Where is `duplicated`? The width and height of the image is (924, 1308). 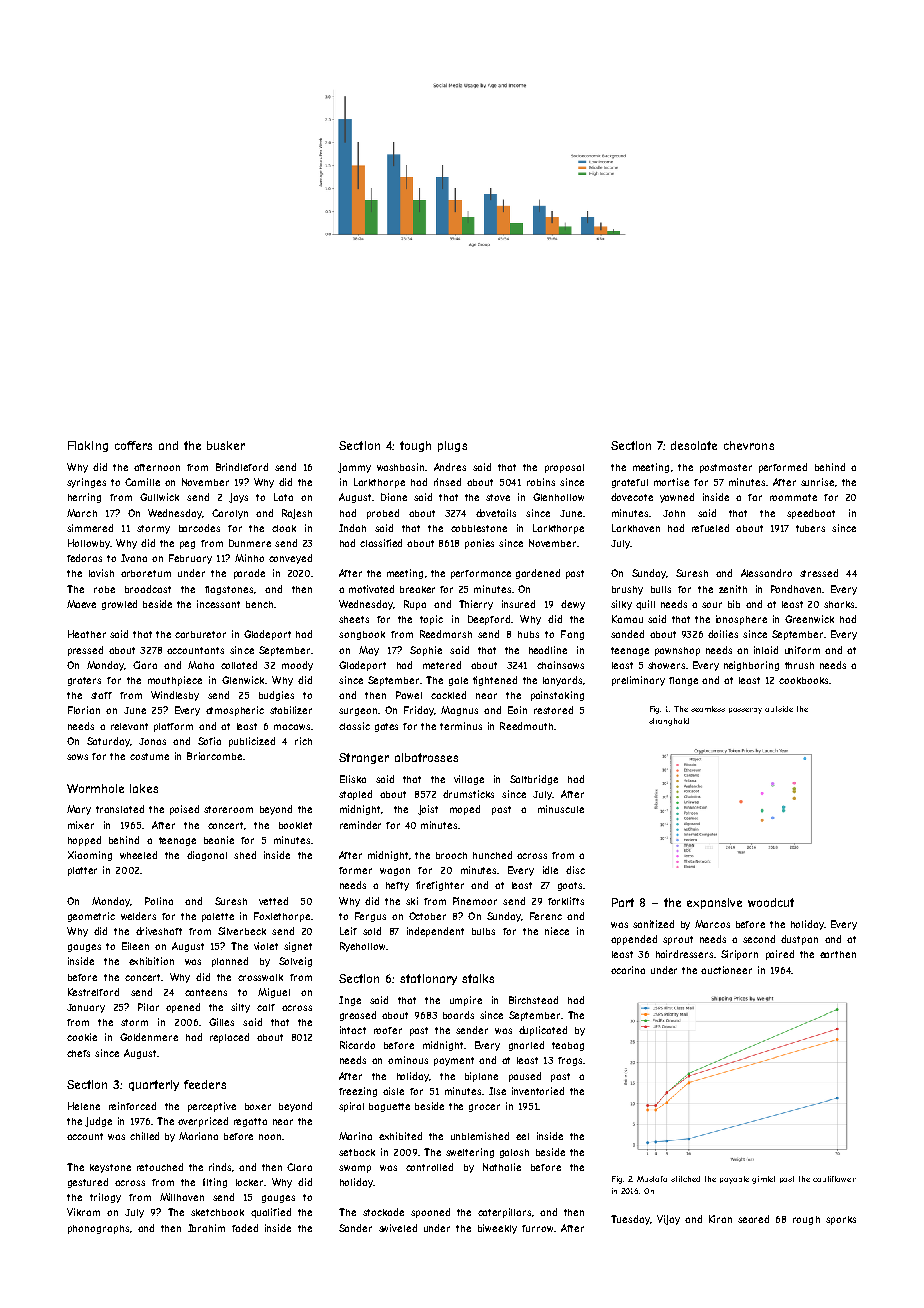 duplicated is located at coordinates (543, 1031).
